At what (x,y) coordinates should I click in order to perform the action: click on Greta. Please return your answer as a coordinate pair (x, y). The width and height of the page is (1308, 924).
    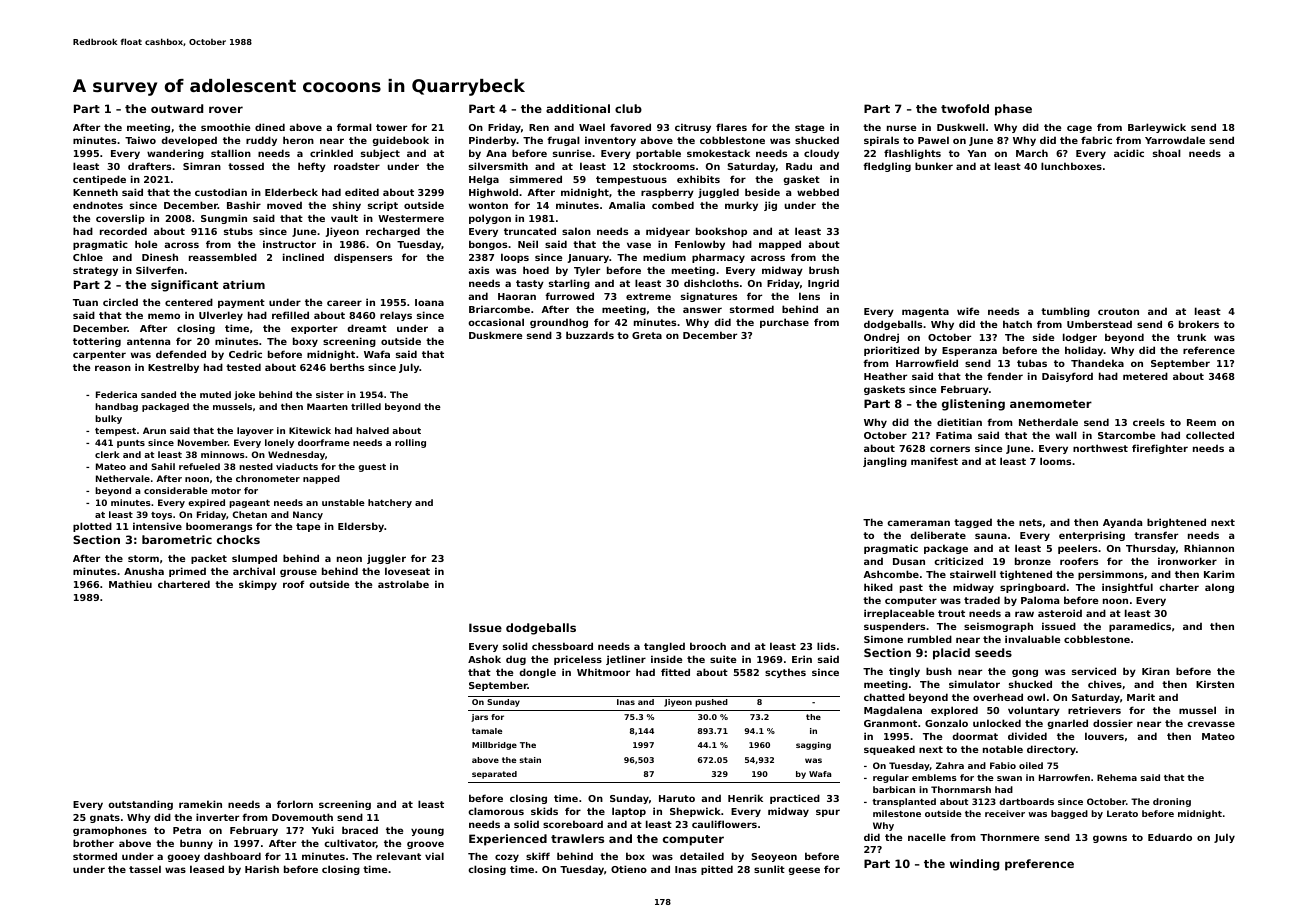
    Looking at the image, I should click on (647, 335).
